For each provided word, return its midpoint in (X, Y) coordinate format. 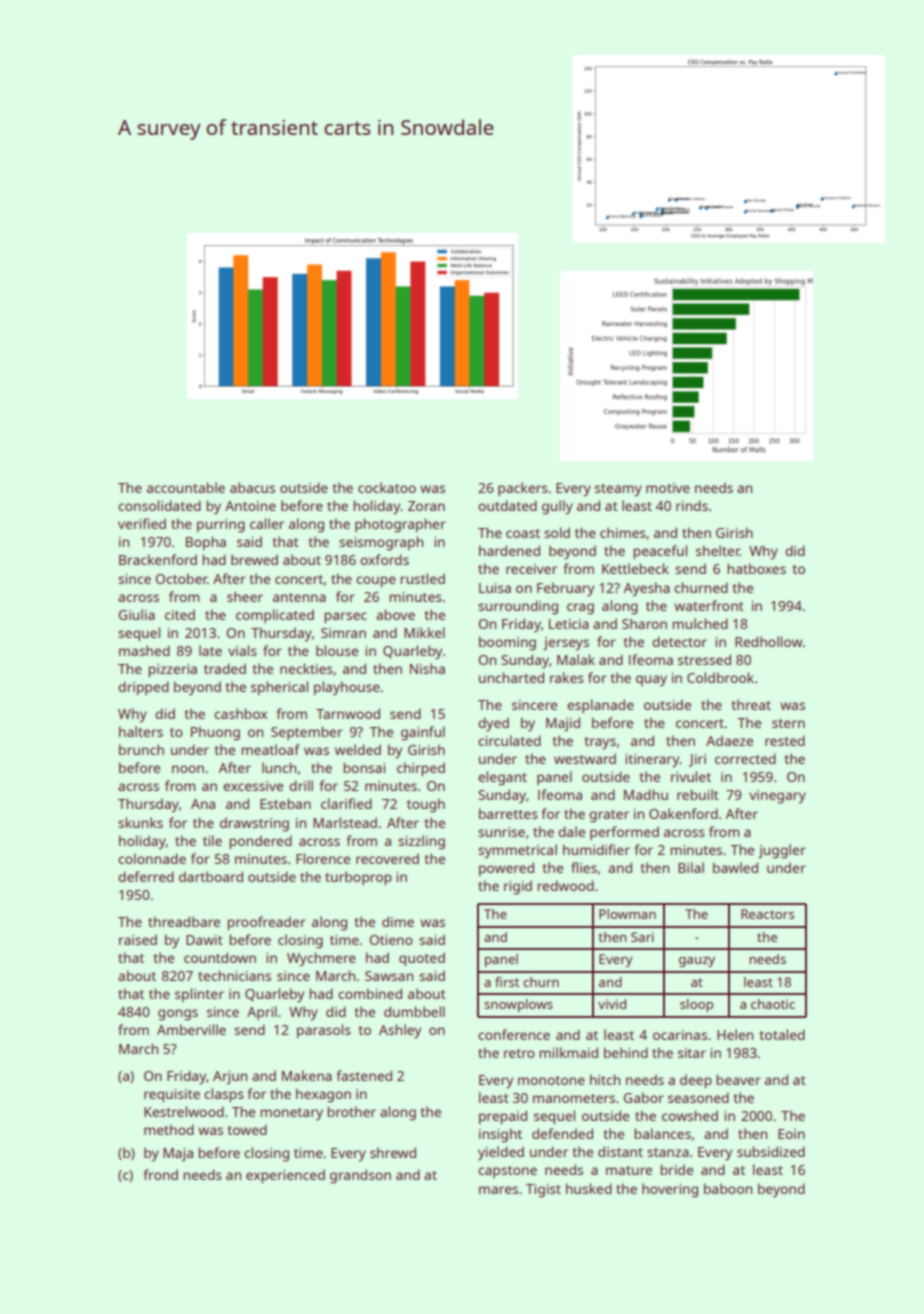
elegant (502, 778)
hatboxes (756, 568)
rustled (422, 578)
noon (188, 769)
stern (788, 723)
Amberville (191, 1029)
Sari (642, 937)
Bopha (206, 543)
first (507, 982)
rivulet (691, 776)
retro (519, 1053)
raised (138, 939)
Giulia (136, 614)
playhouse (347, 688)
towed (247, 1129)
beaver (738, 1079)
